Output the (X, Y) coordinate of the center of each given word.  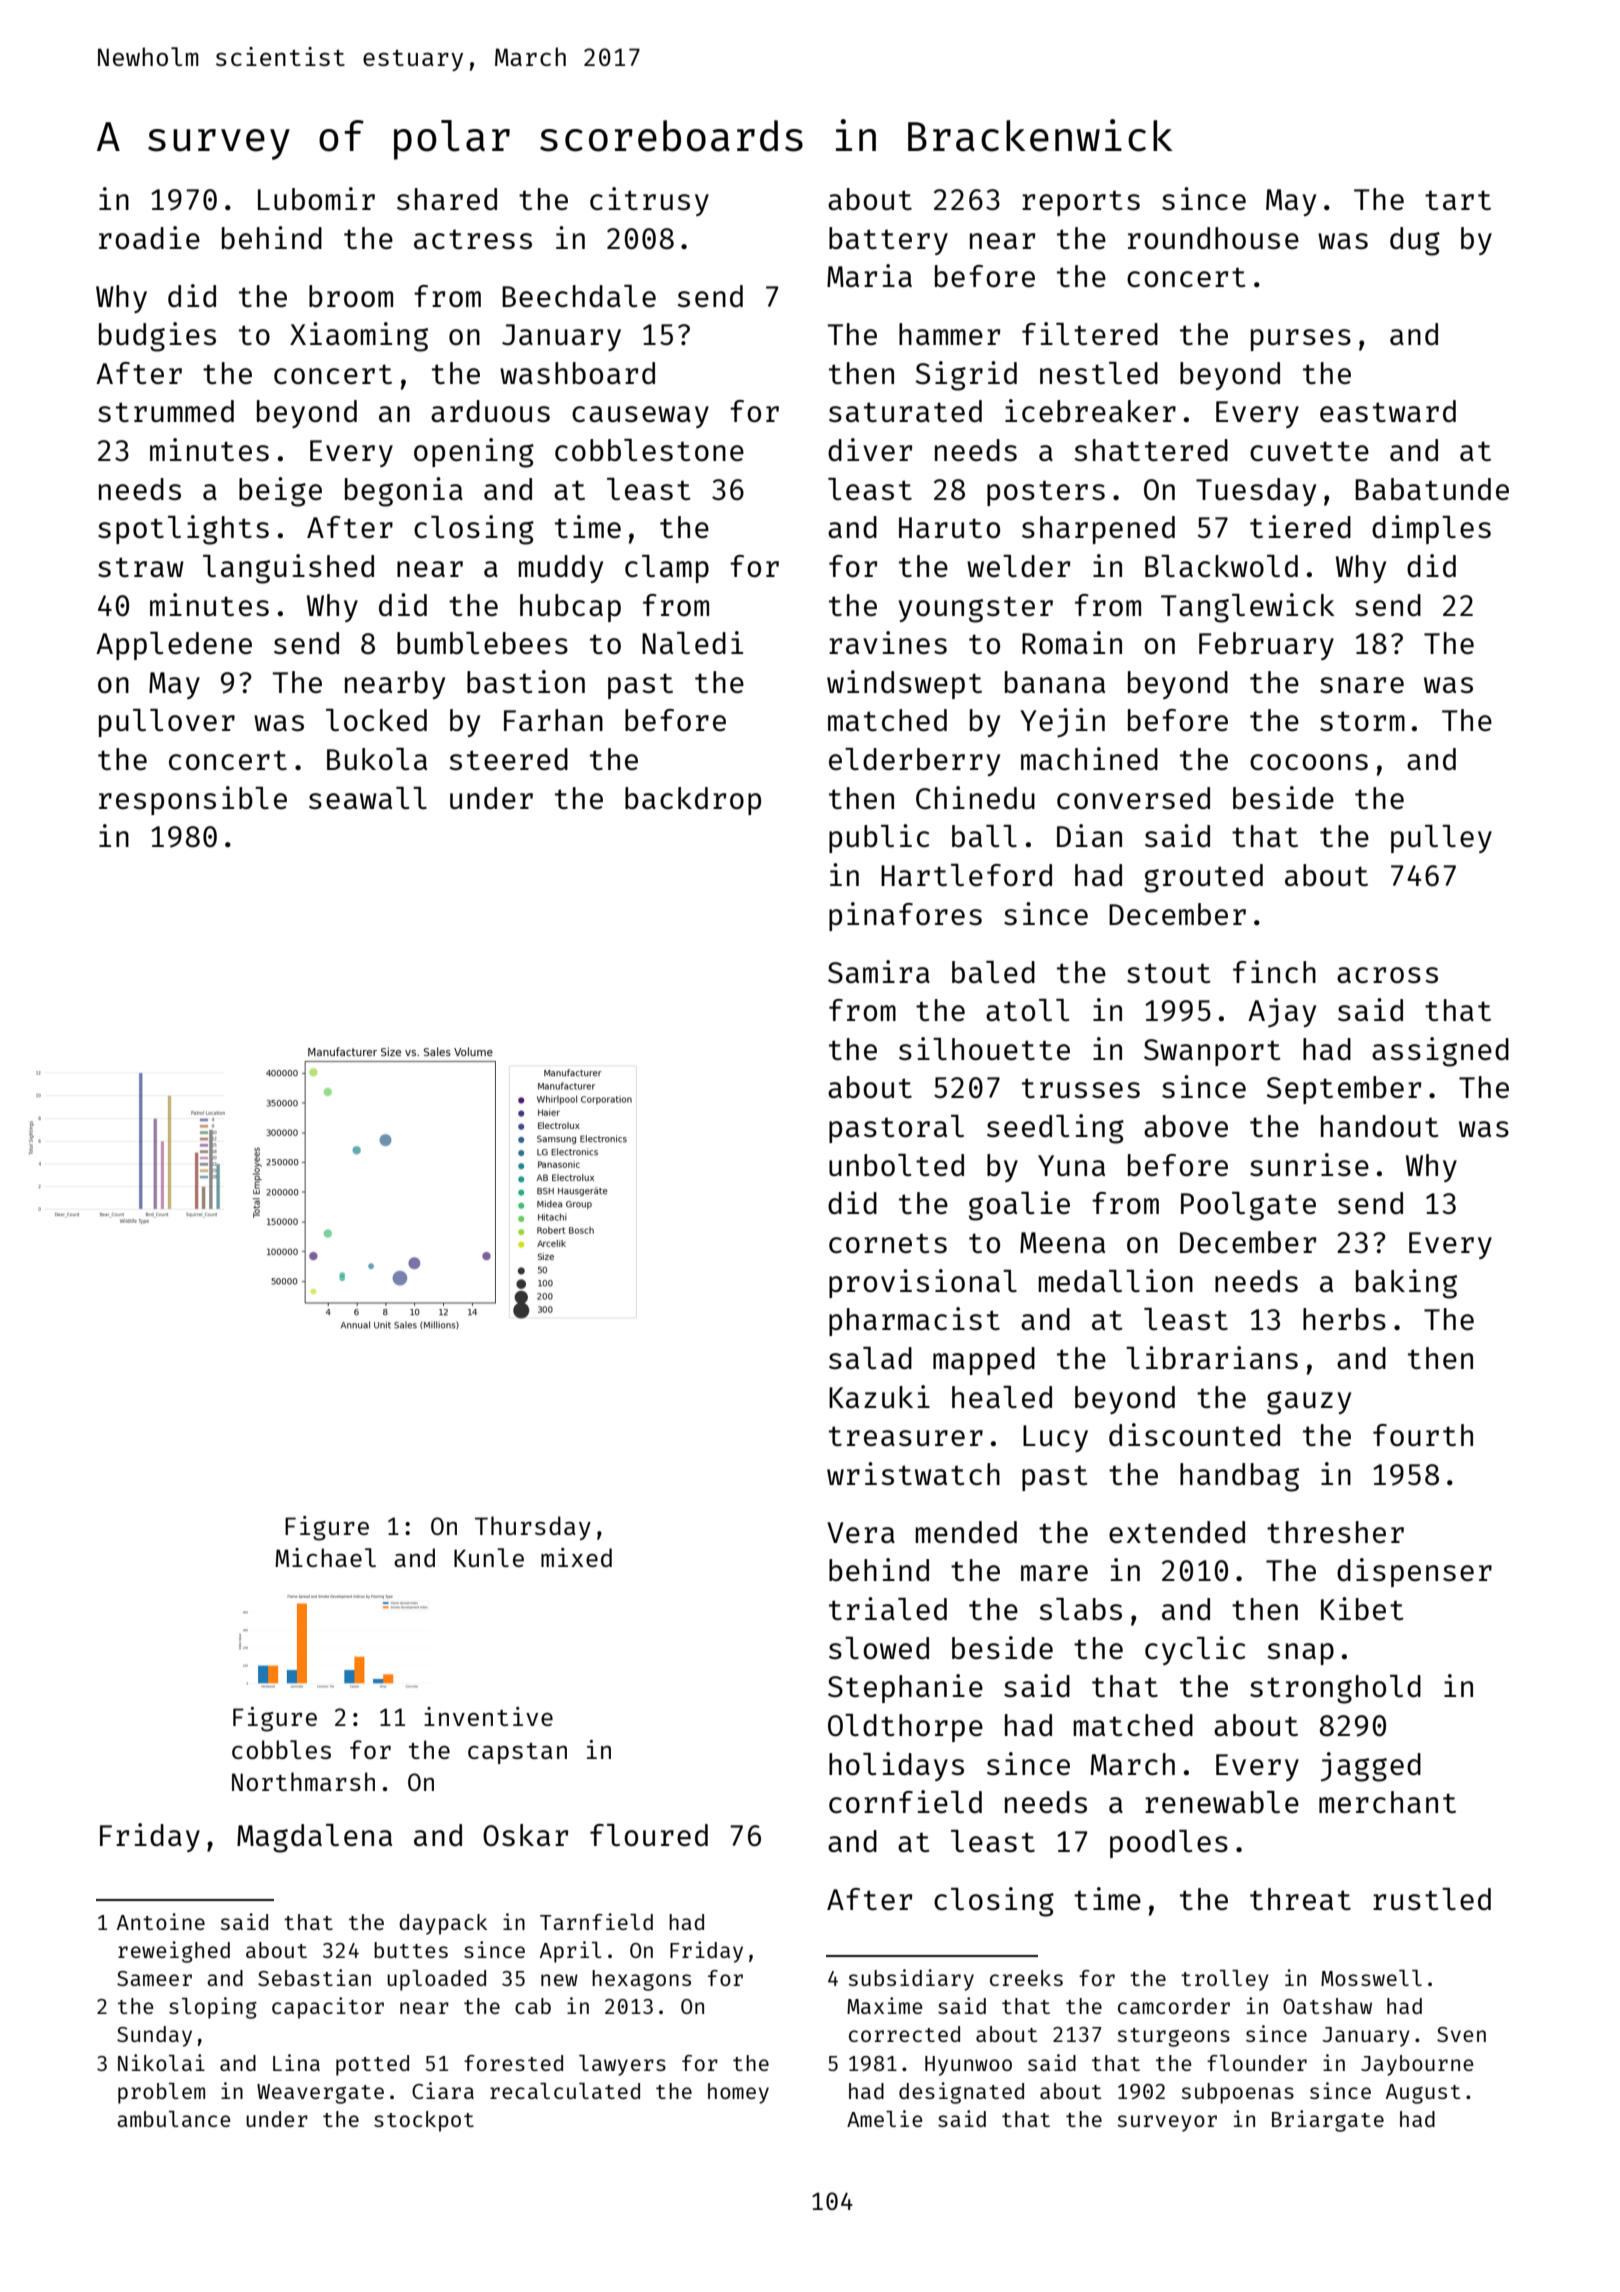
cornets (888, 1243)
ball (984, 836)
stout (1169, 973)
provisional (923, 1283)
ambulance (173, 2119)
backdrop (693, 801)
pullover (167, 723)
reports (1081, 203)
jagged (1371, 1767)
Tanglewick (1248, 608)
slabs (1081, 1609)
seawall (368, 798)
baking (1406, 1284)
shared (447, 199)
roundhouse (1213, 238)
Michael (325, 1557)
